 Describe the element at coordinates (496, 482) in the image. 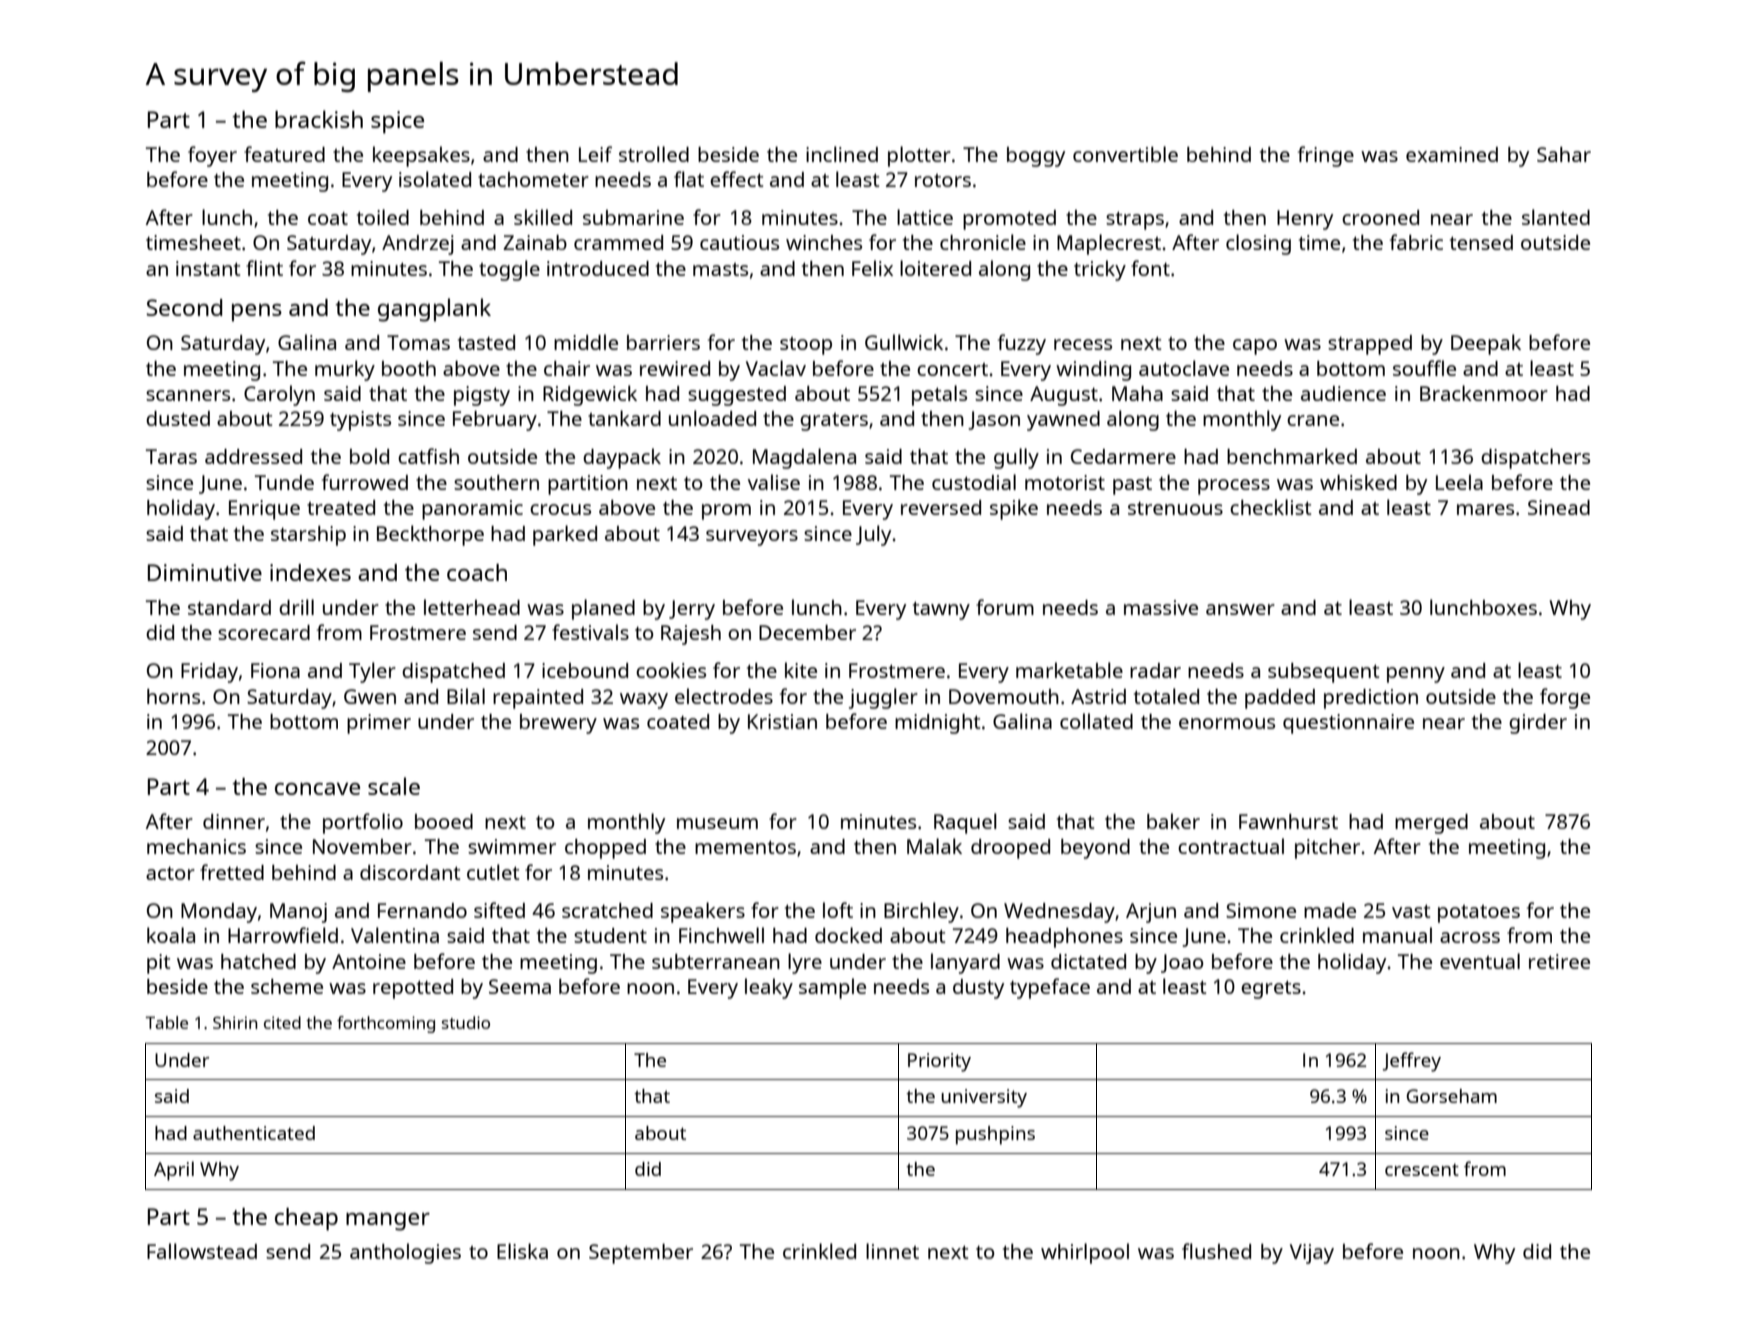

I see `southern` at that location.
